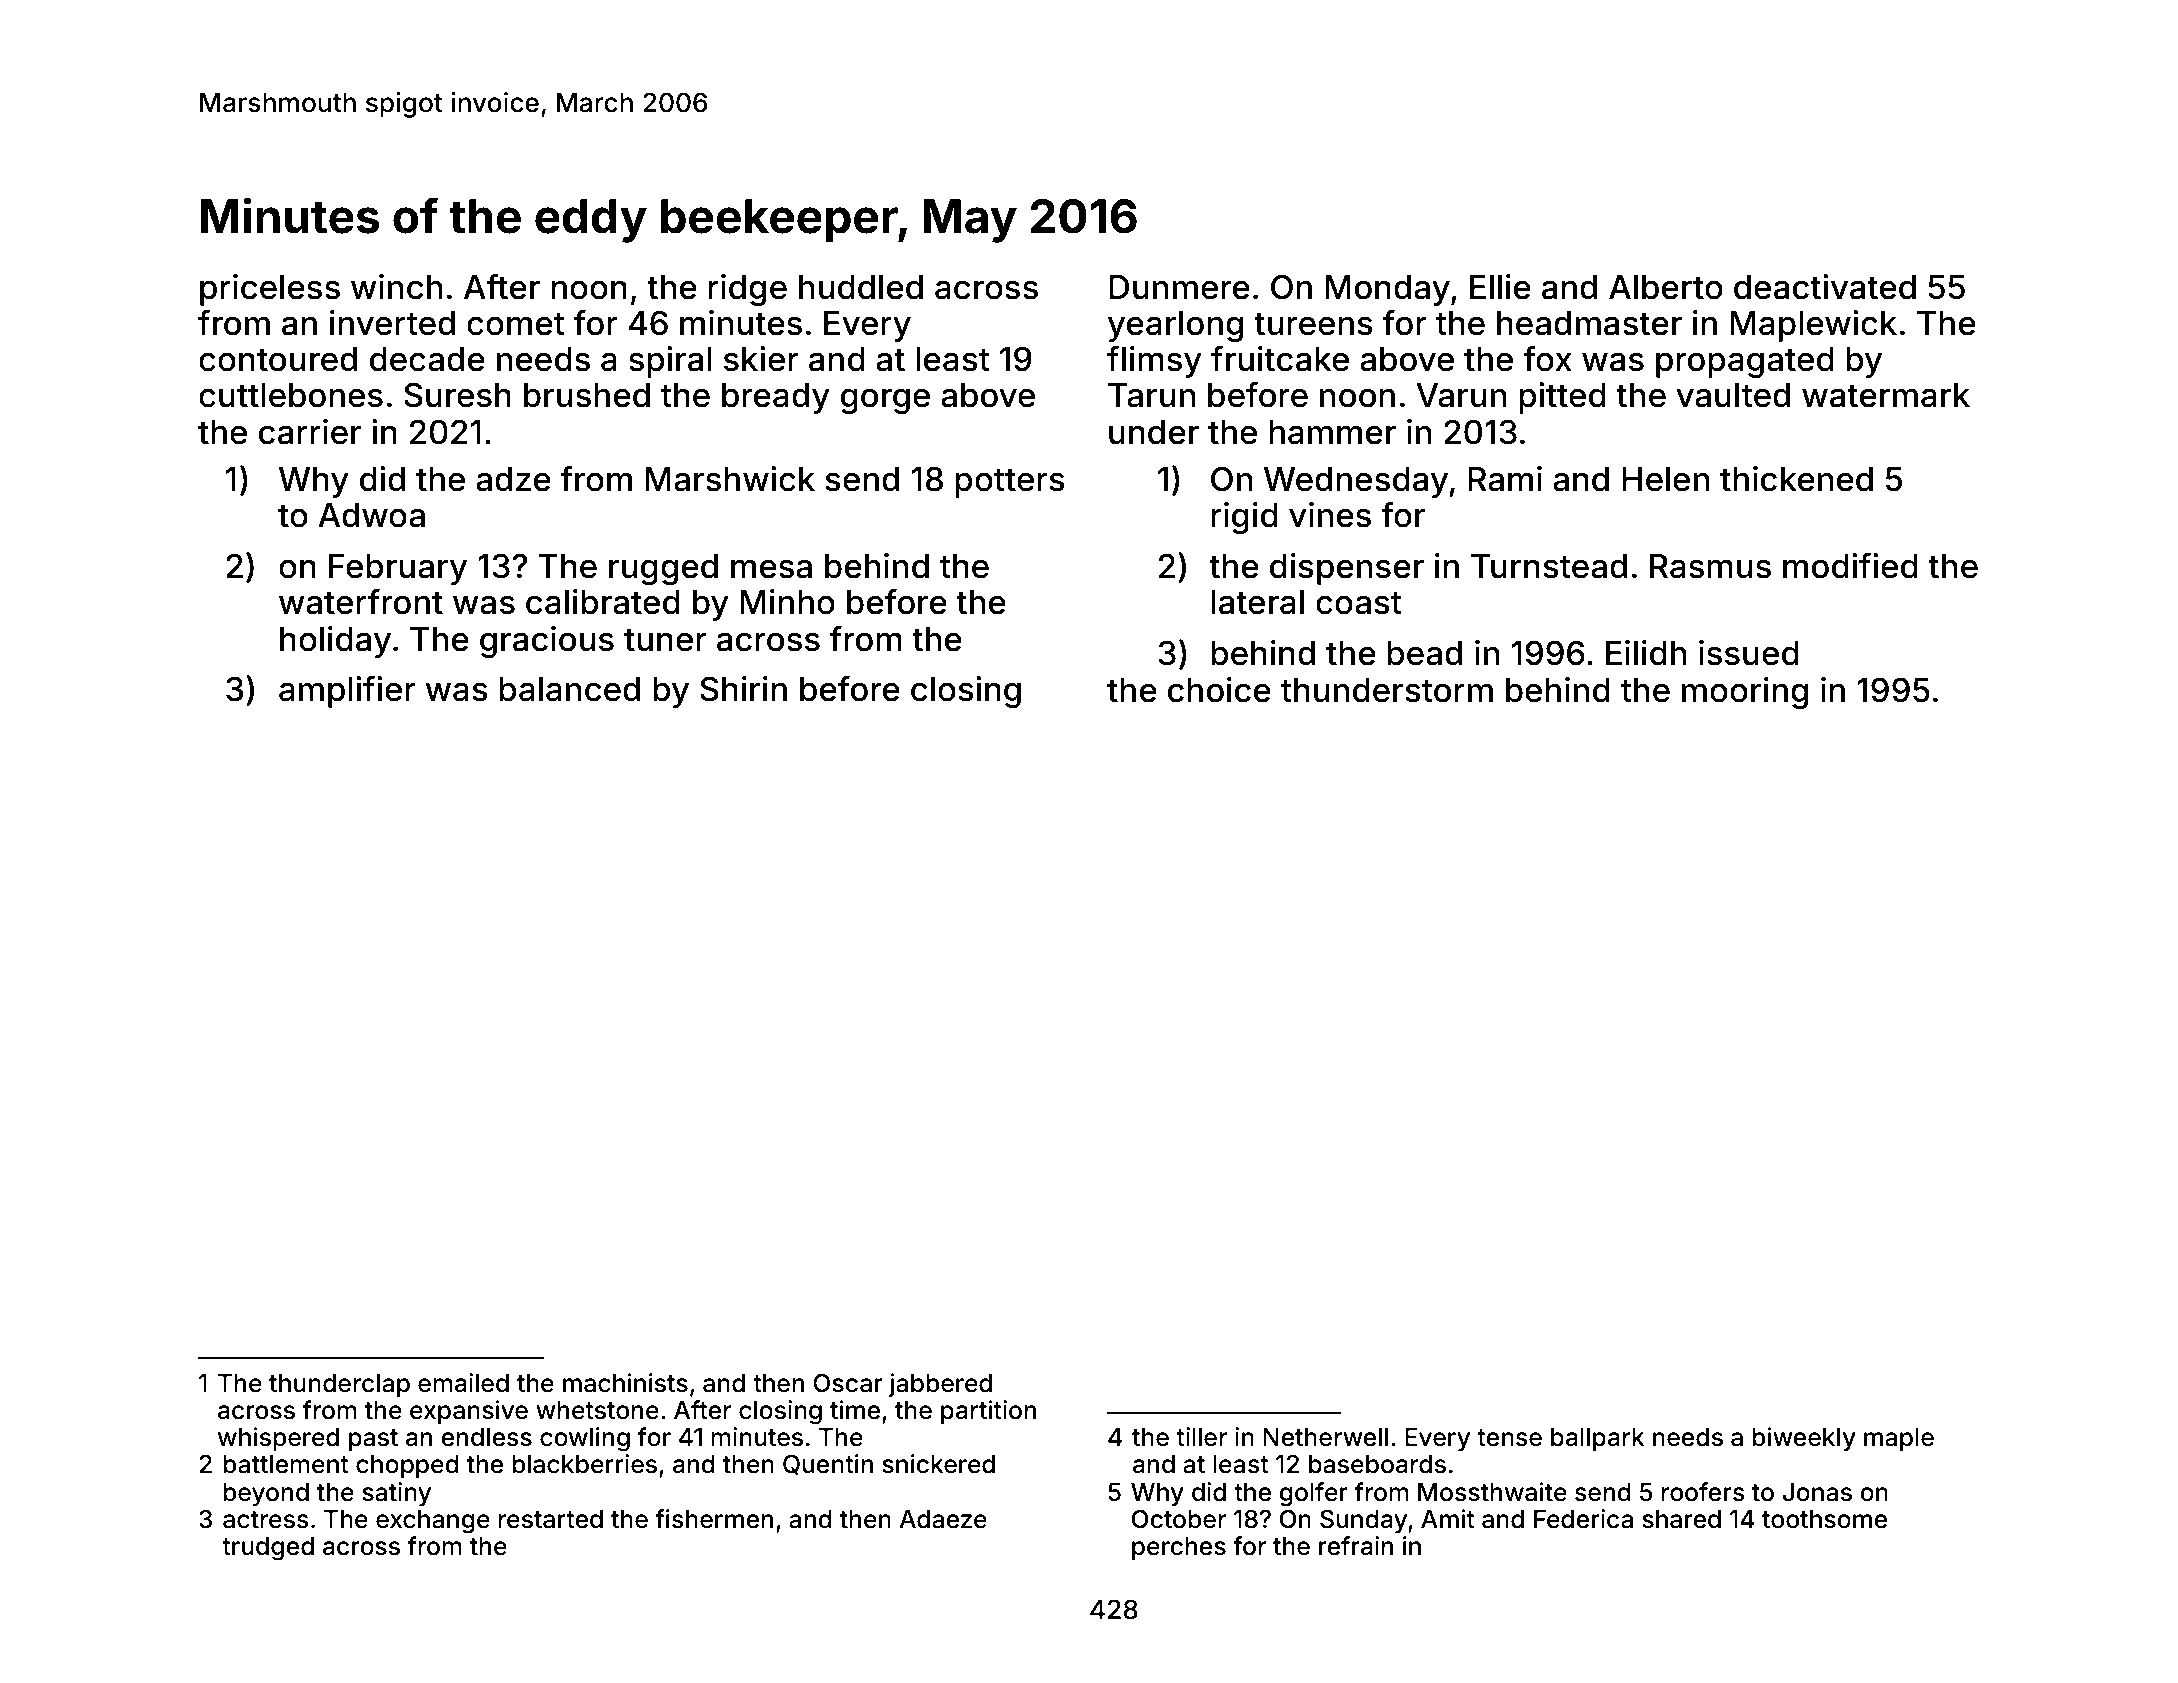 This document has height=1683, width=2178. What do you see at coordinates (1666, 287) in the document?
I see `Alberto` at bounding box center [1666, 287].
